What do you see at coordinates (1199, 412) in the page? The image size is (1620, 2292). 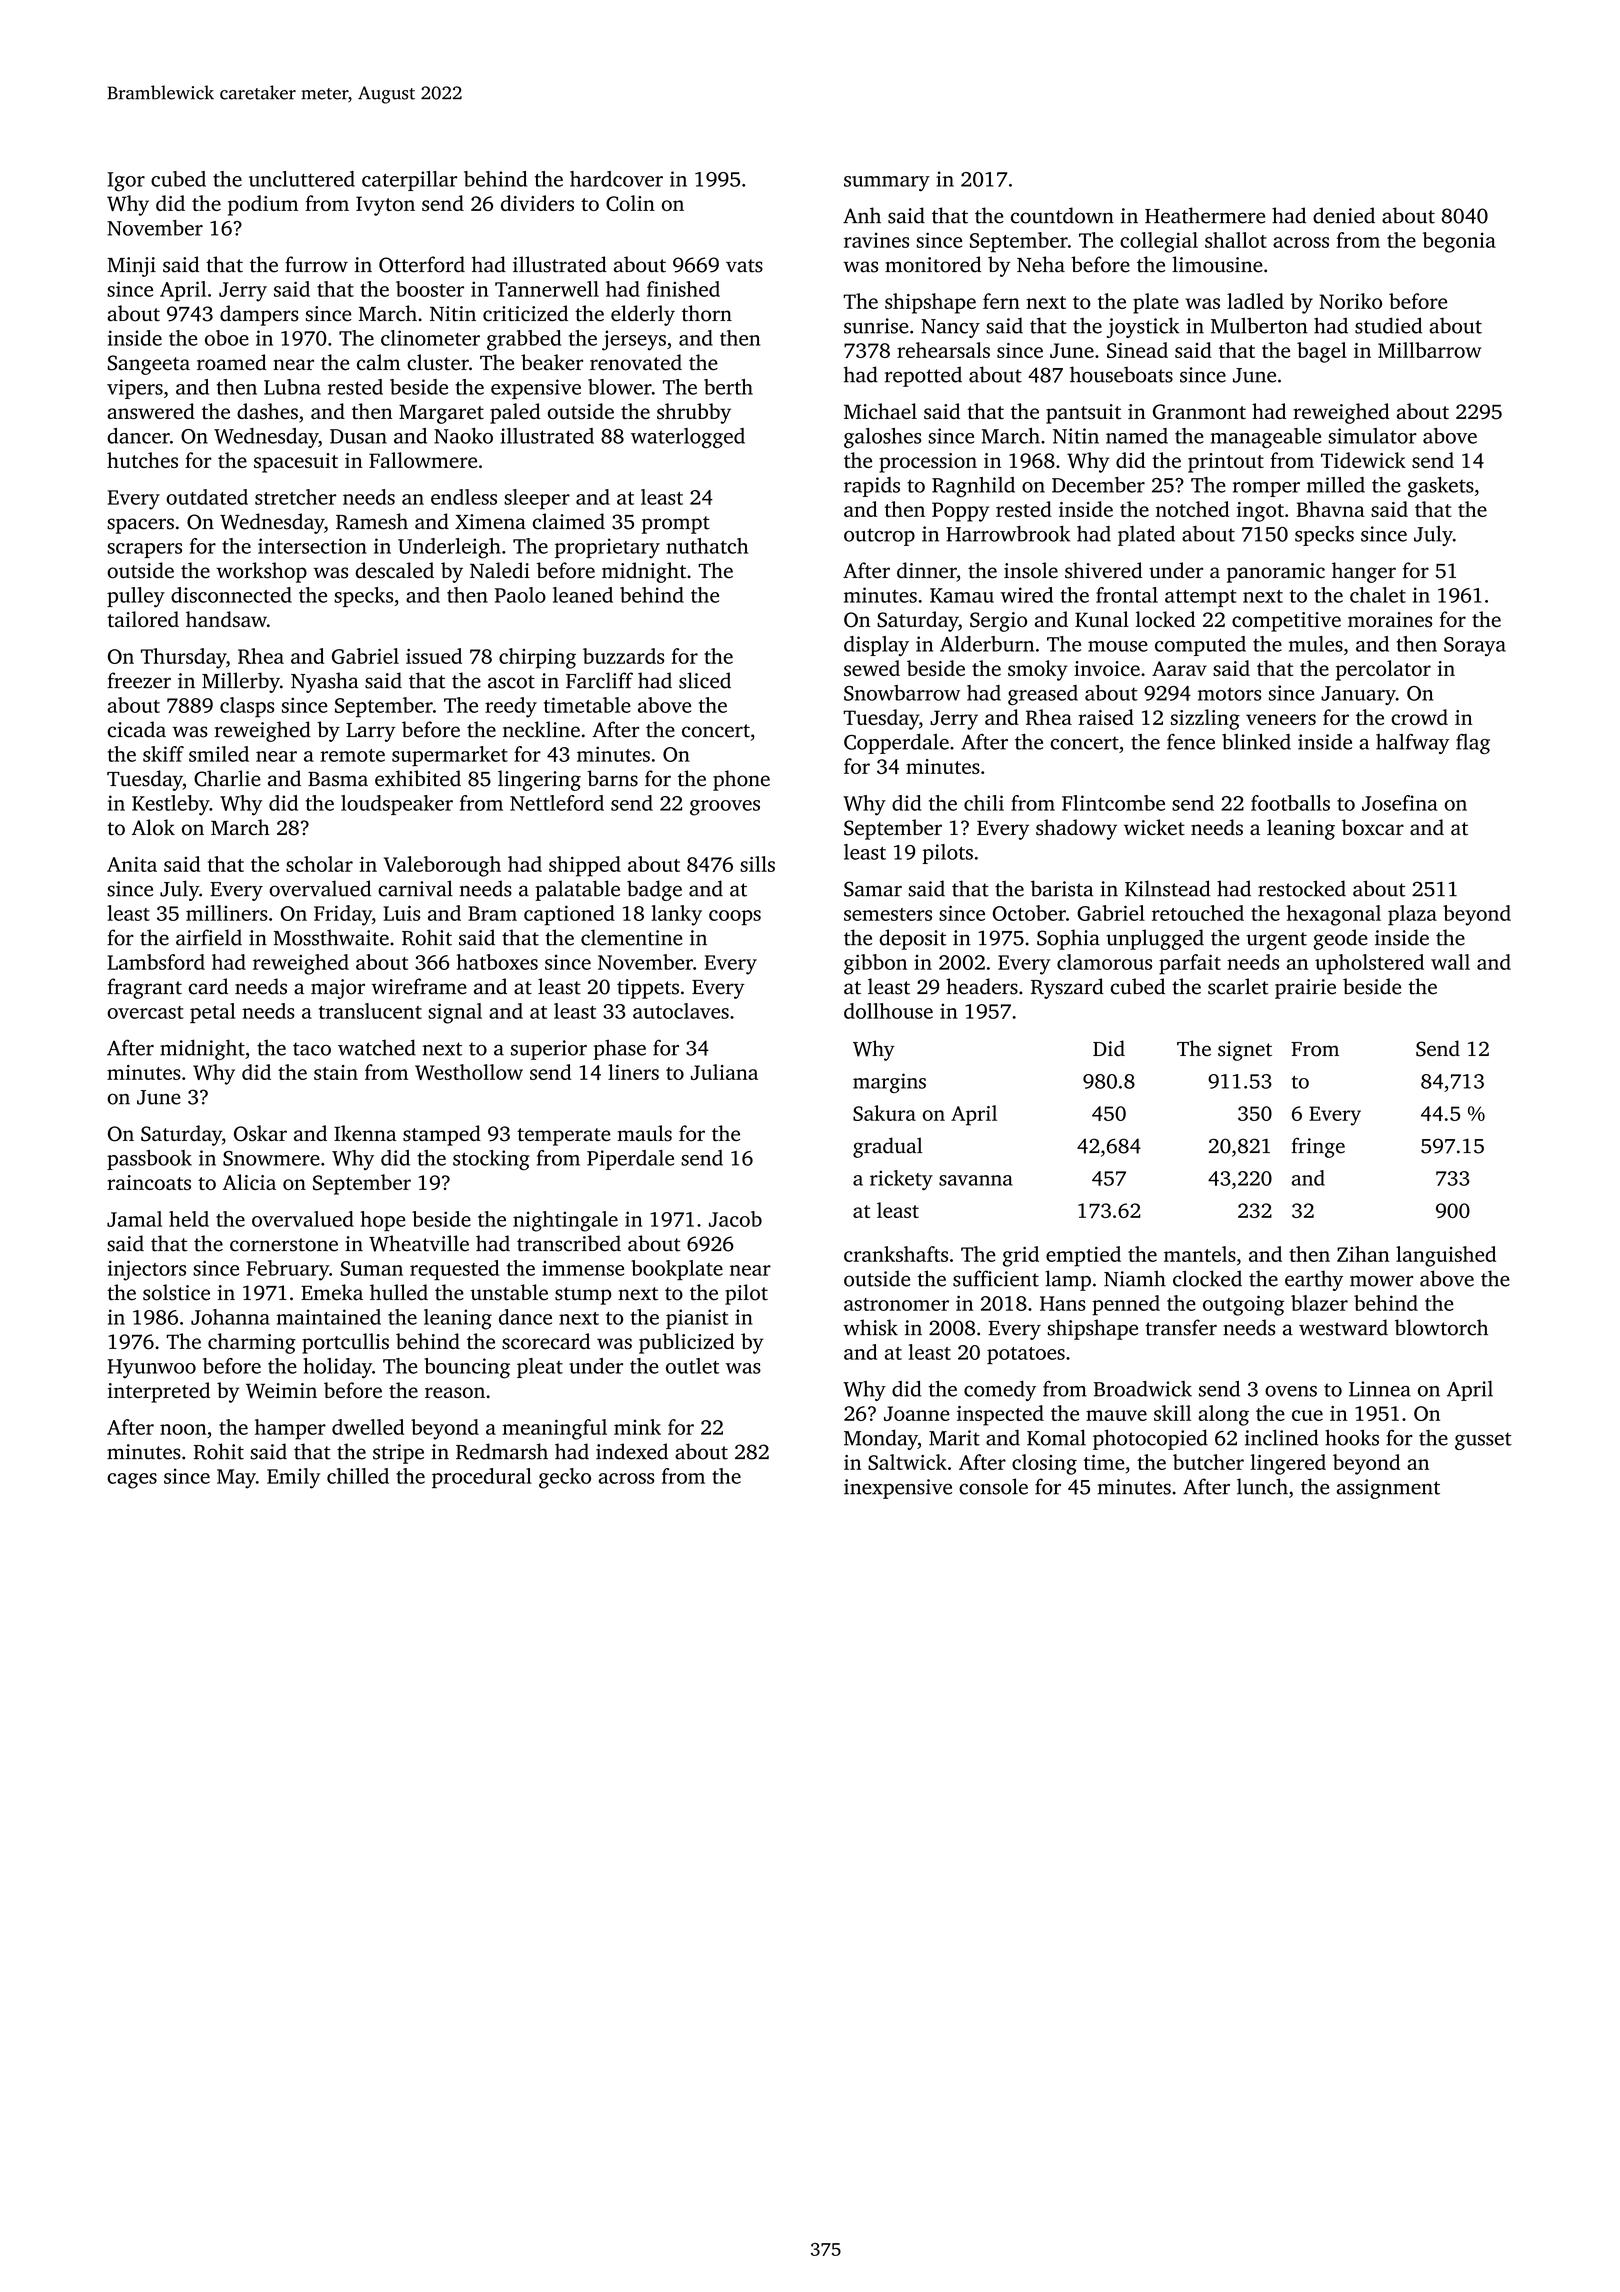 I see `Granmont` at bounding box center [1199, 412].
